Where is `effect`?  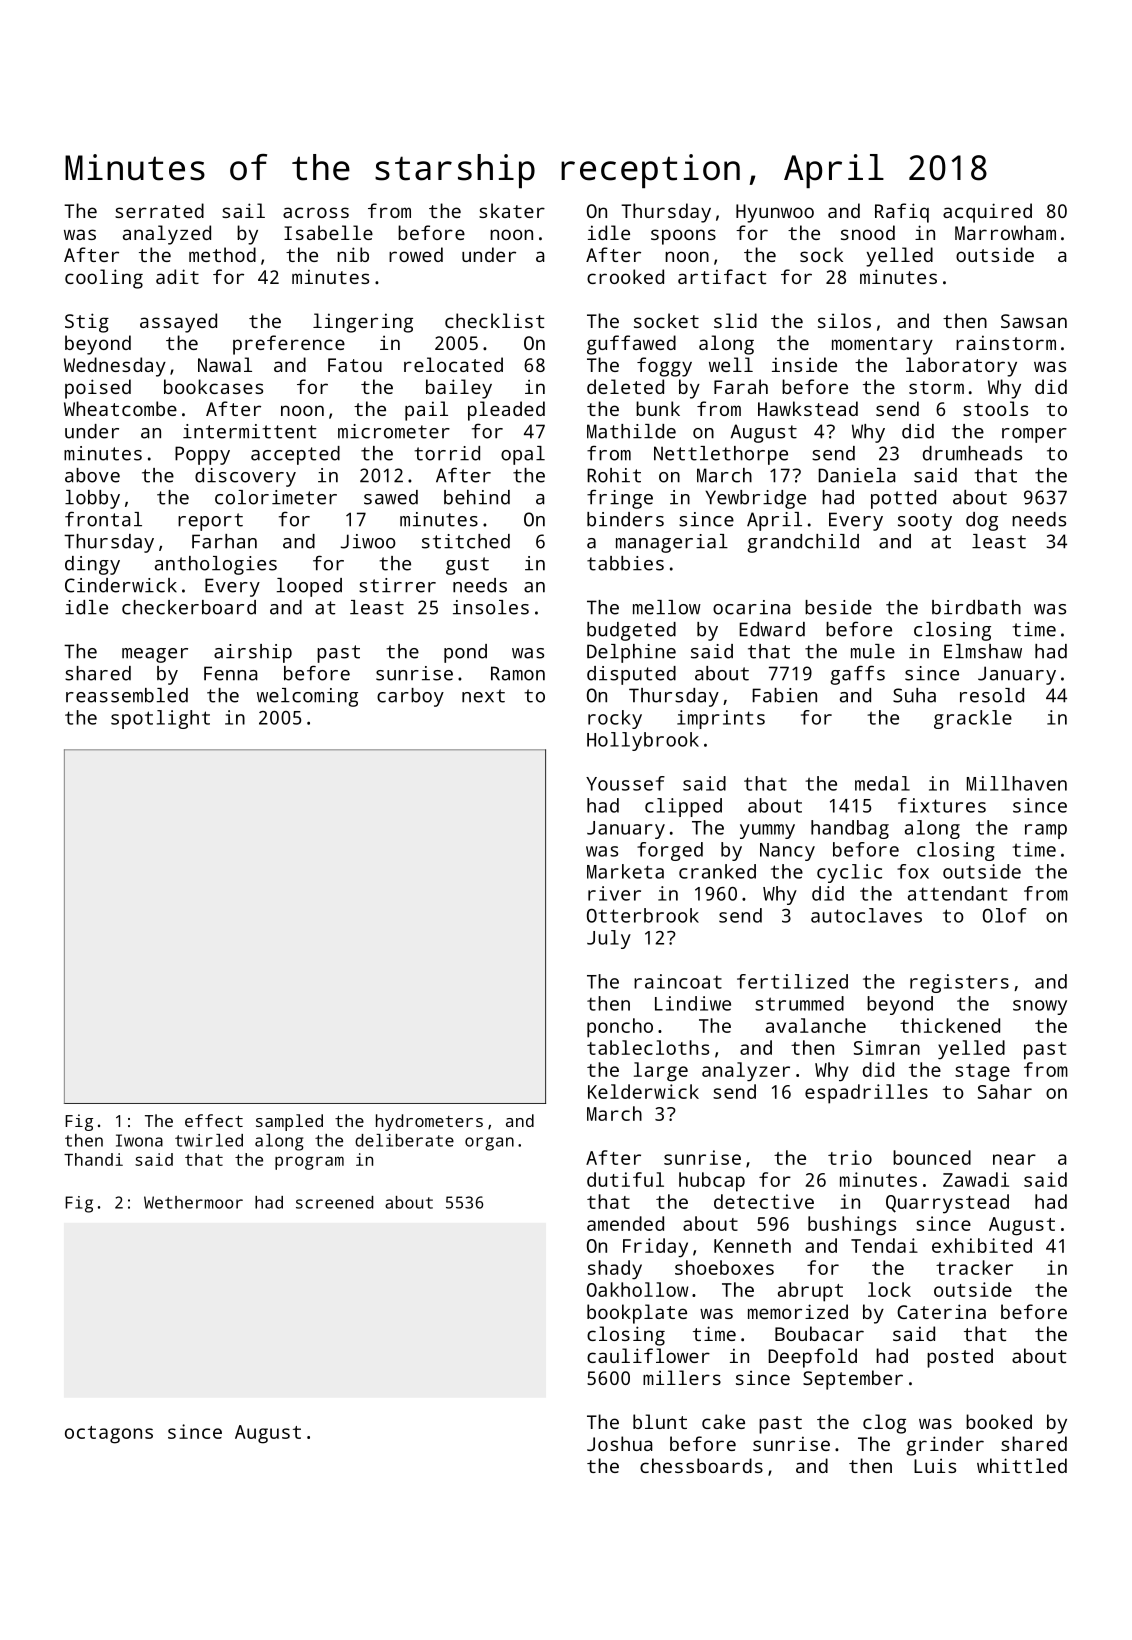 effect is located at coordinates (214, 1120).
